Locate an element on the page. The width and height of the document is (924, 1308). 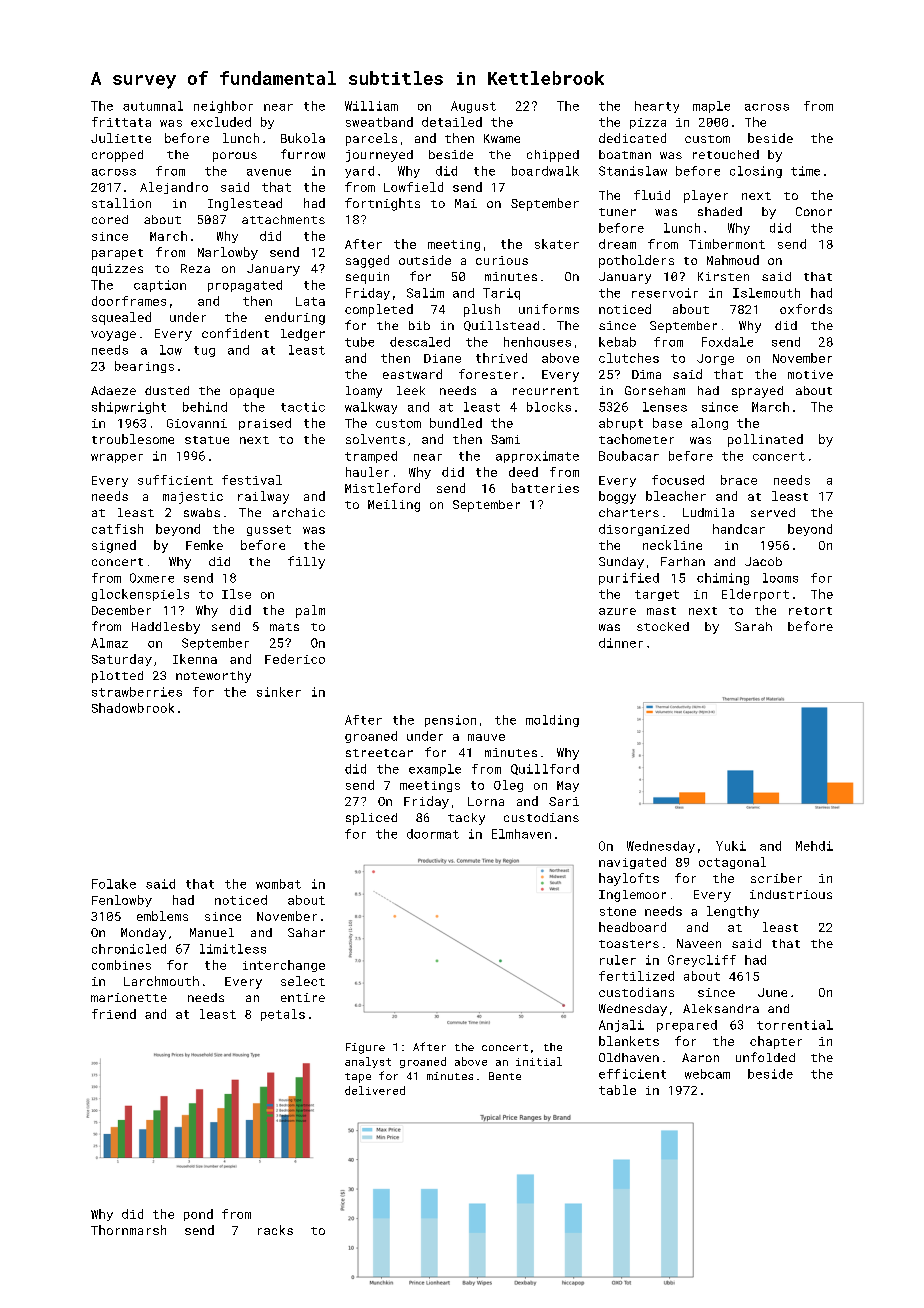
palm is located at coordinates (310, 611).
